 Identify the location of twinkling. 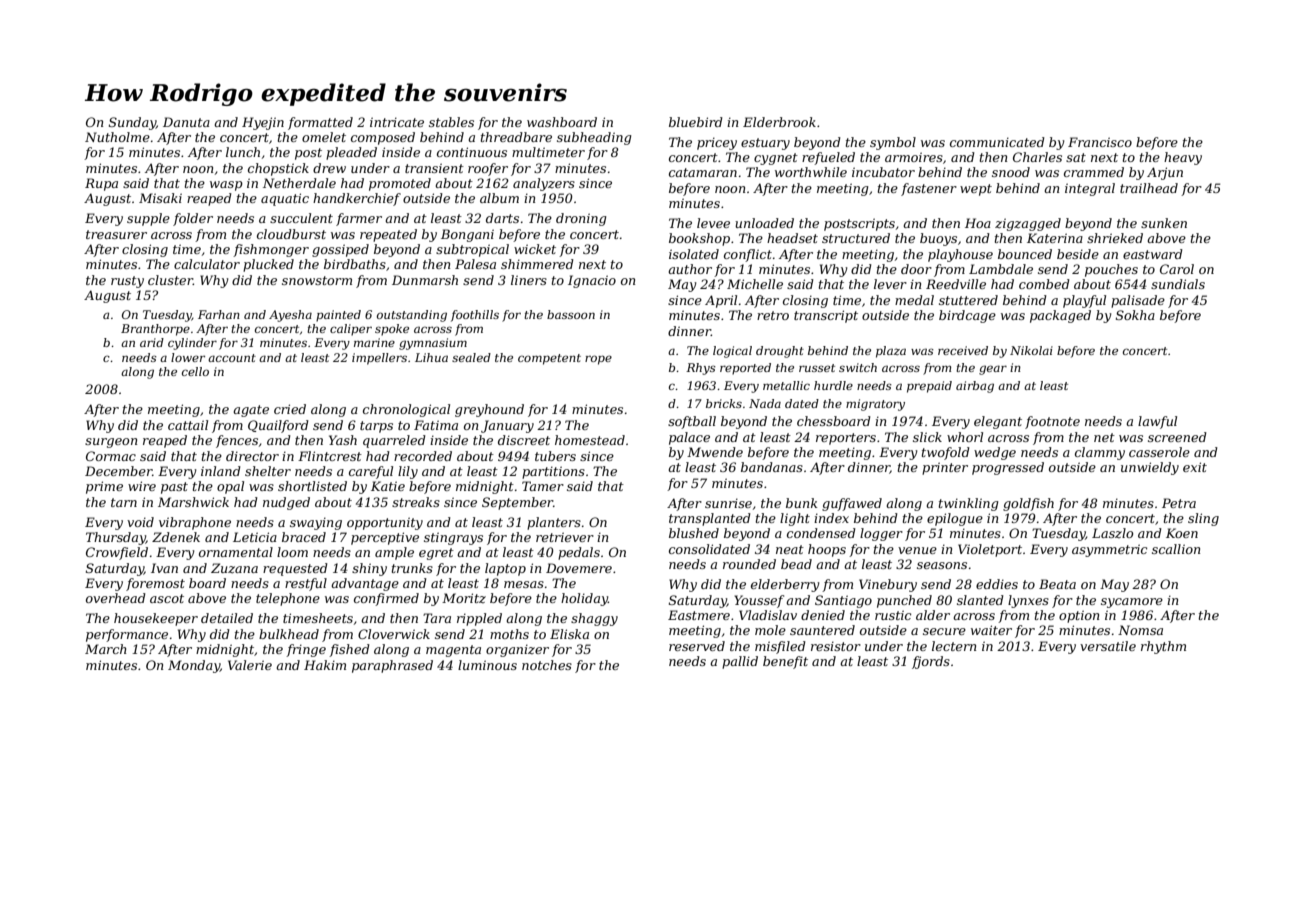
(968, 504).
